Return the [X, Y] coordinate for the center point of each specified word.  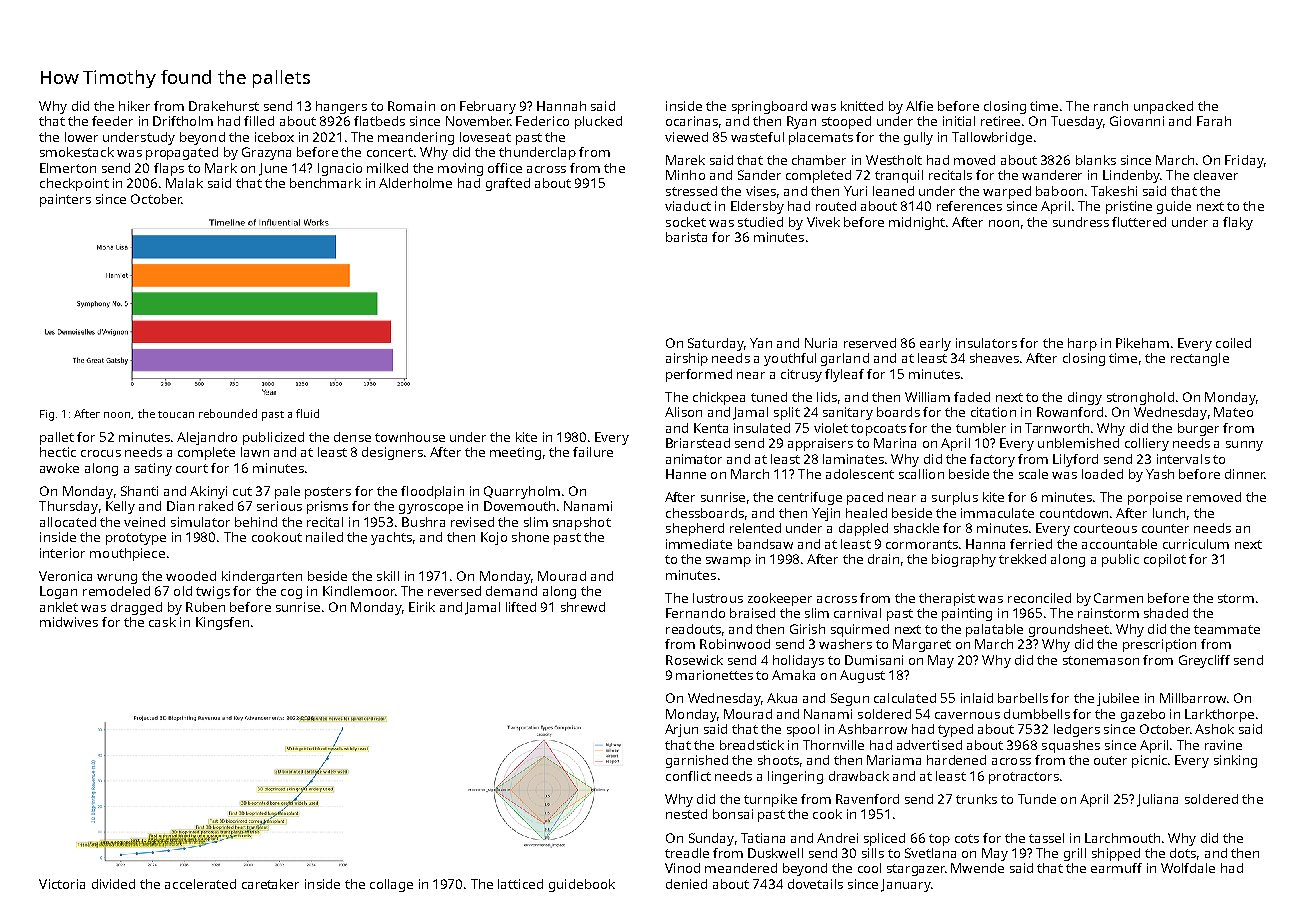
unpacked [1163, 107]
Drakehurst [224, 106]
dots [1183, 853]
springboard [769, 107]
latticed [520, 884]
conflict [688, 776]
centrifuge [810, 498]
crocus [101, 453]
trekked [1022, 559]
